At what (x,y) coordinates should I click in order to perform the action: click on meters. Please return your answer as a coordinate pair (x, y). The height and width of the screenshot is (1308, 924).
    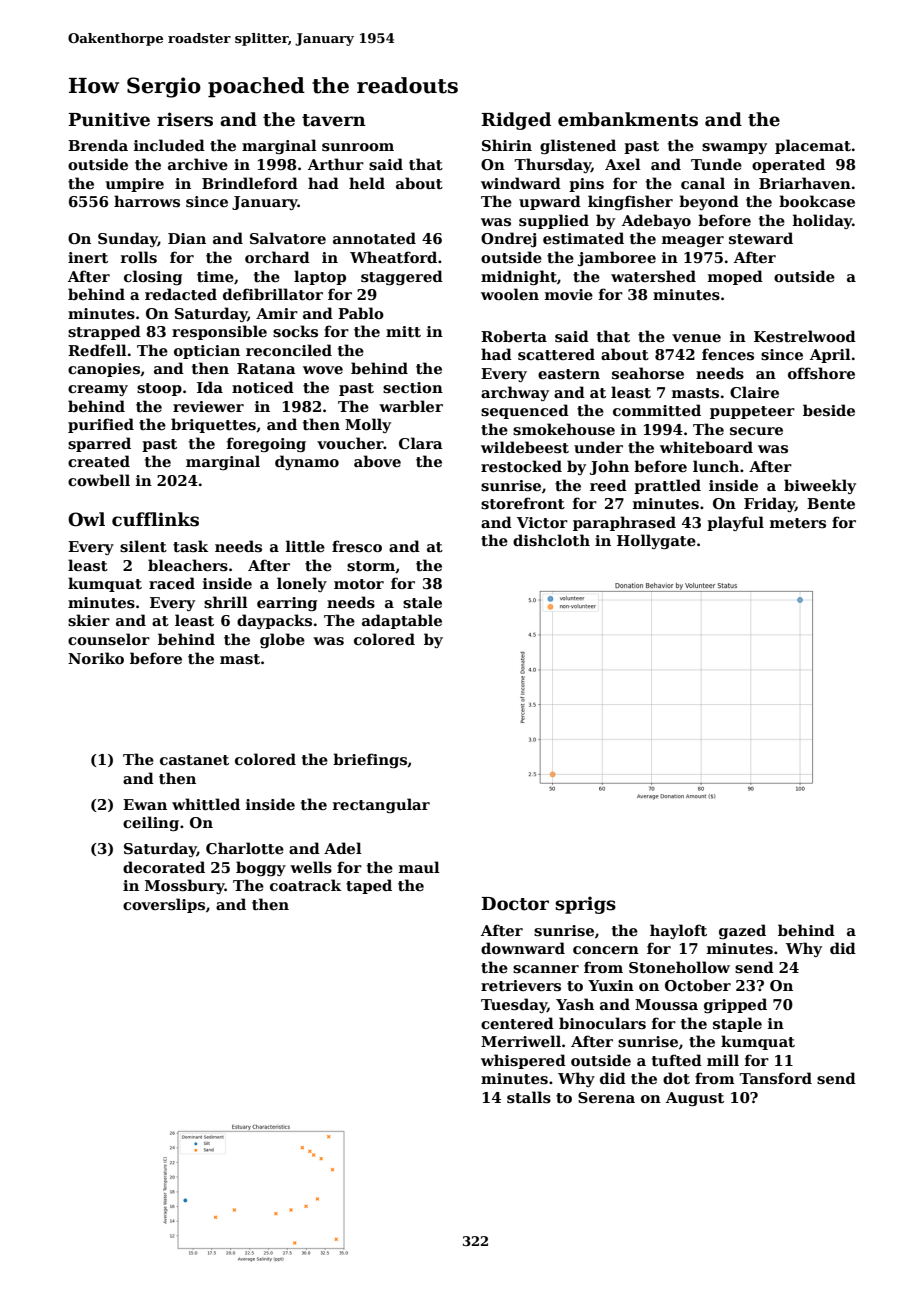
    Looking at the image, I should click on (798, 523).
